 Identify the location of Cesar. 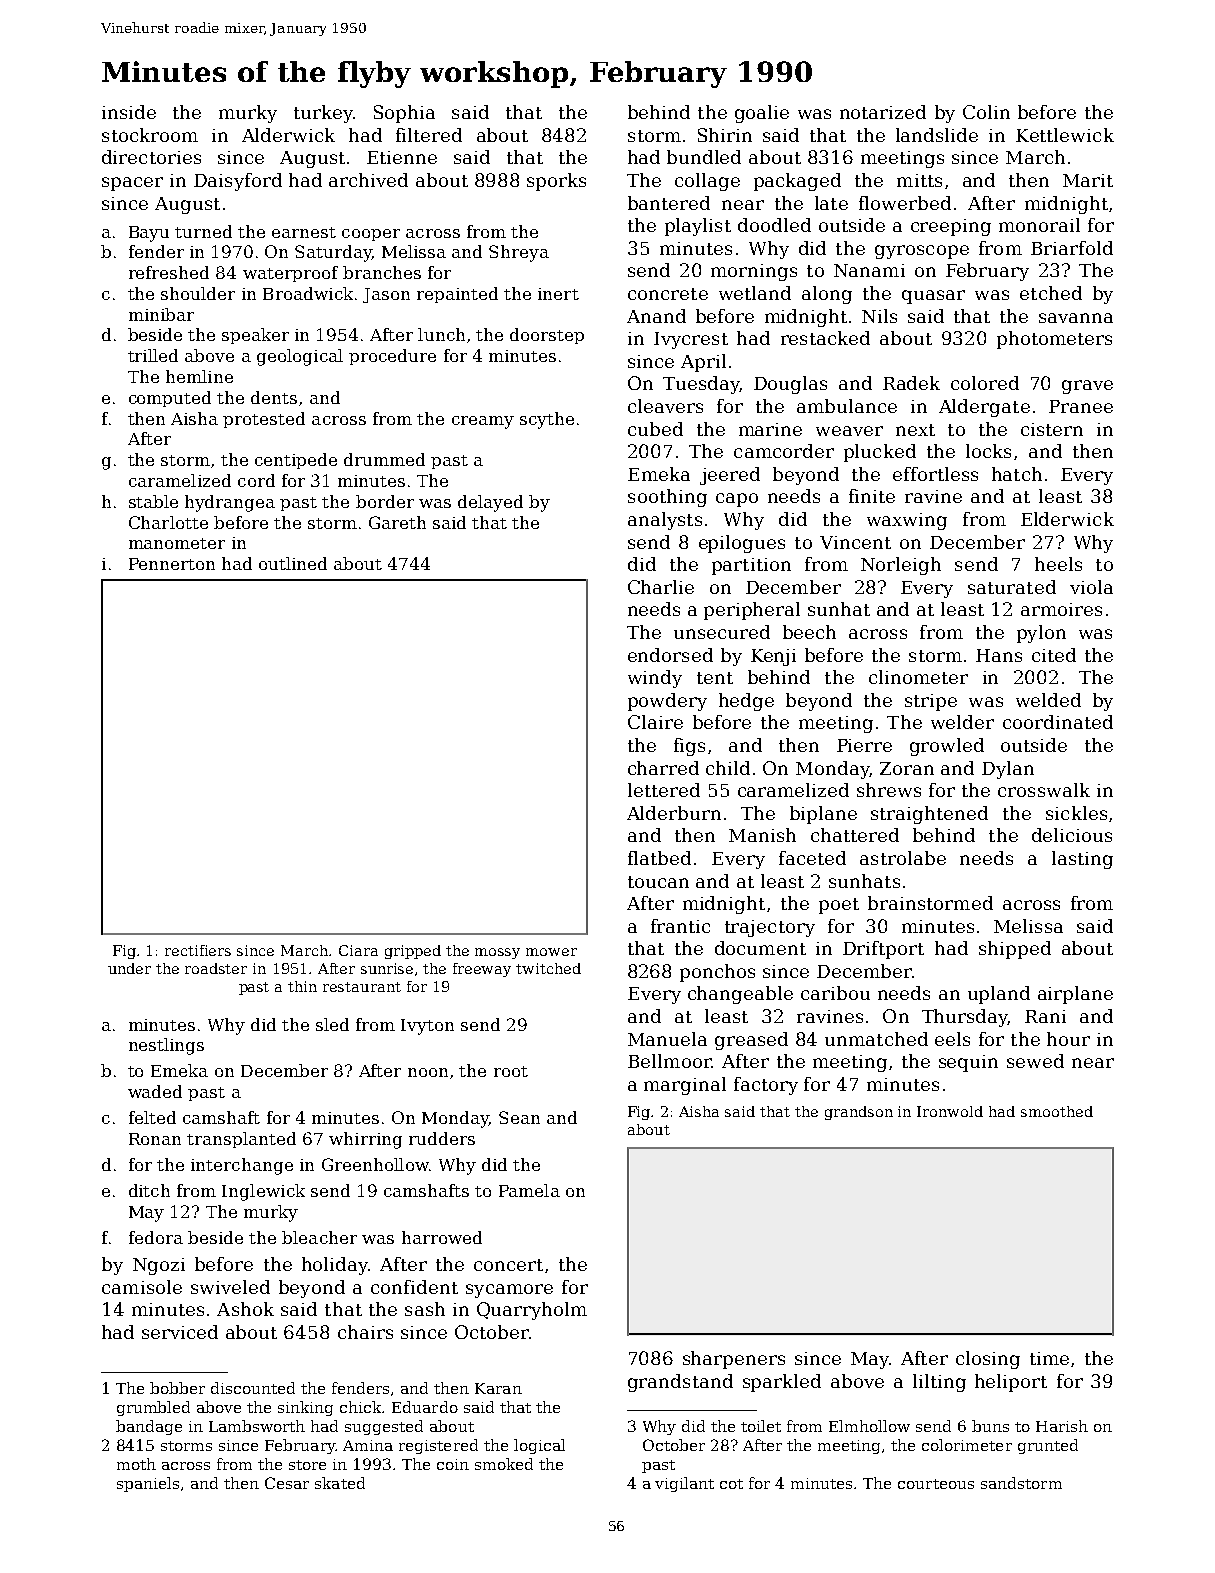
(287, 1483).
